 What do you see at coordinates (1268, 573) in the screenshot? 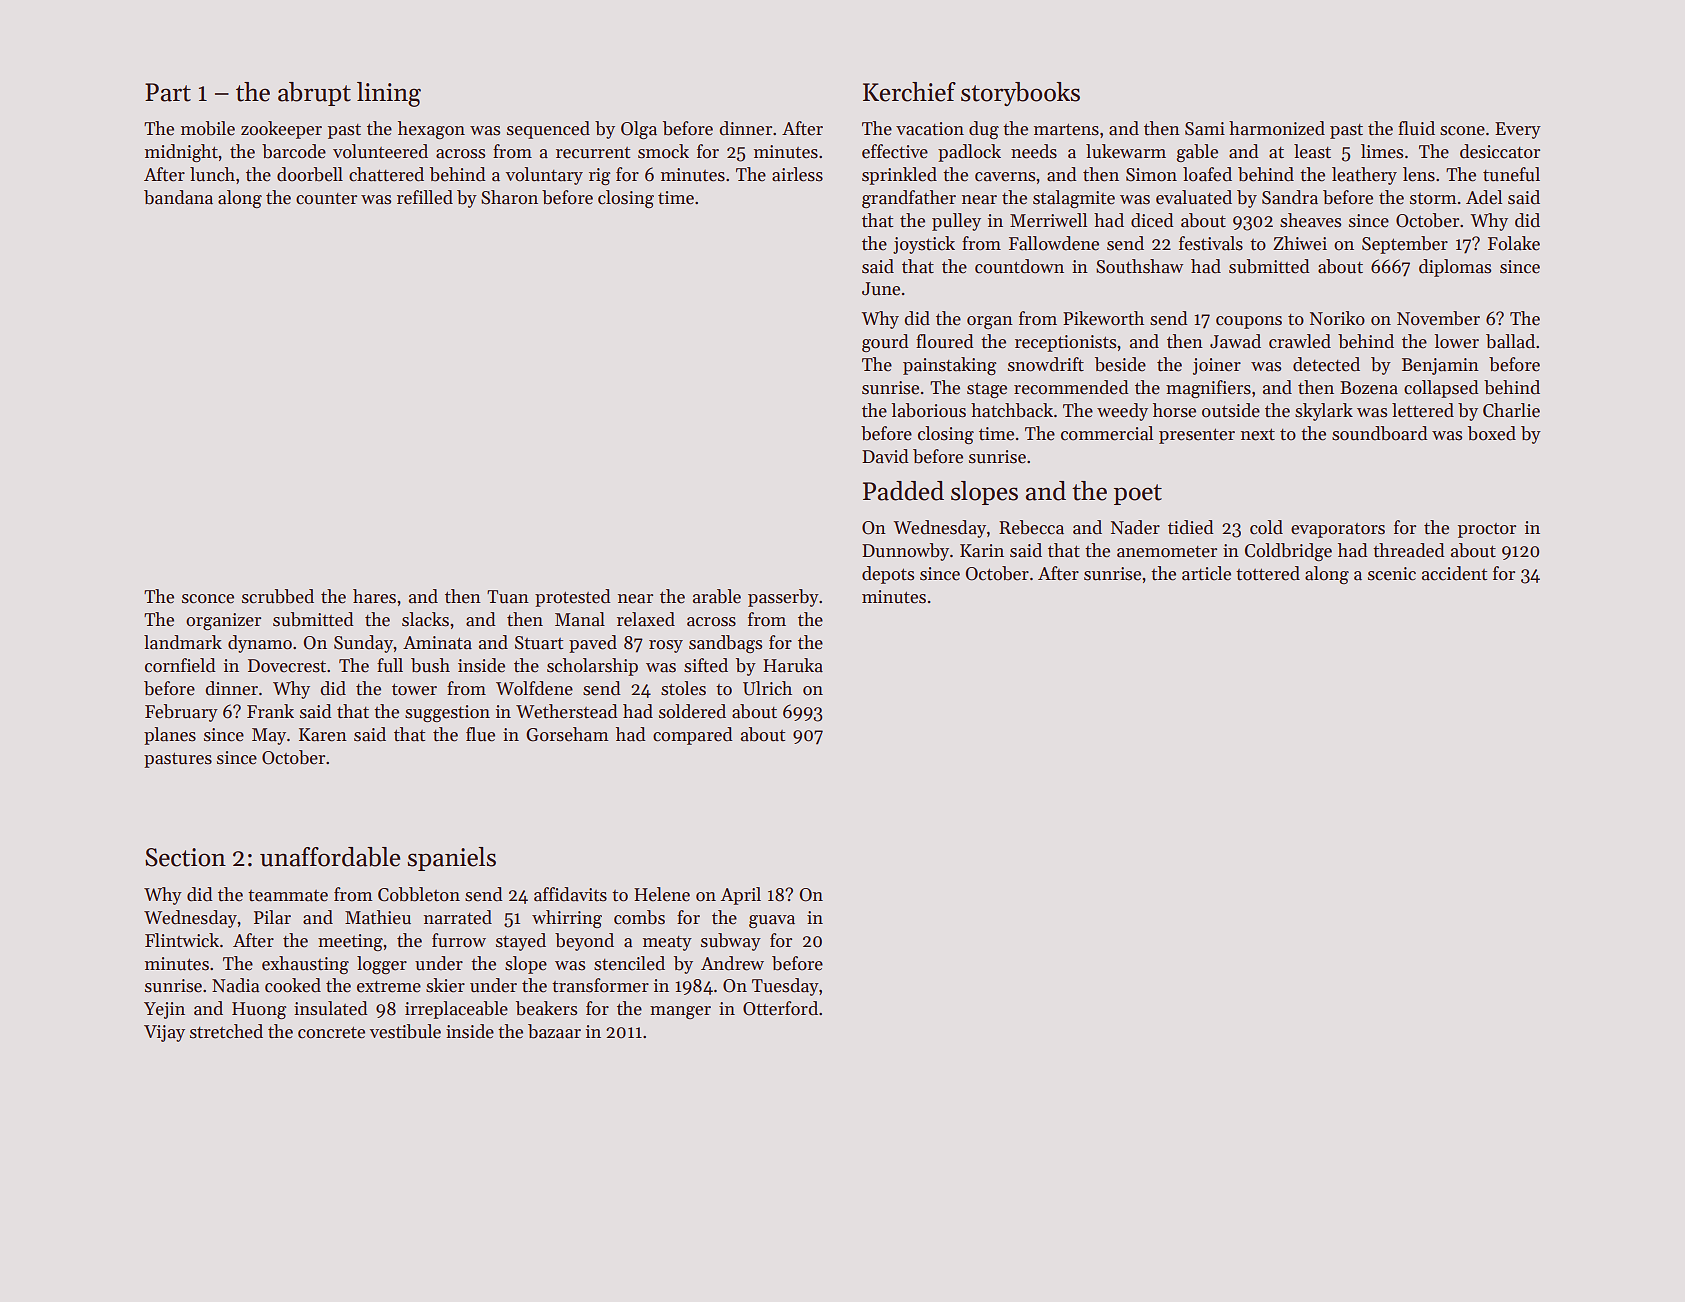
I see `tottered` at bounding box center [1268, 573].
